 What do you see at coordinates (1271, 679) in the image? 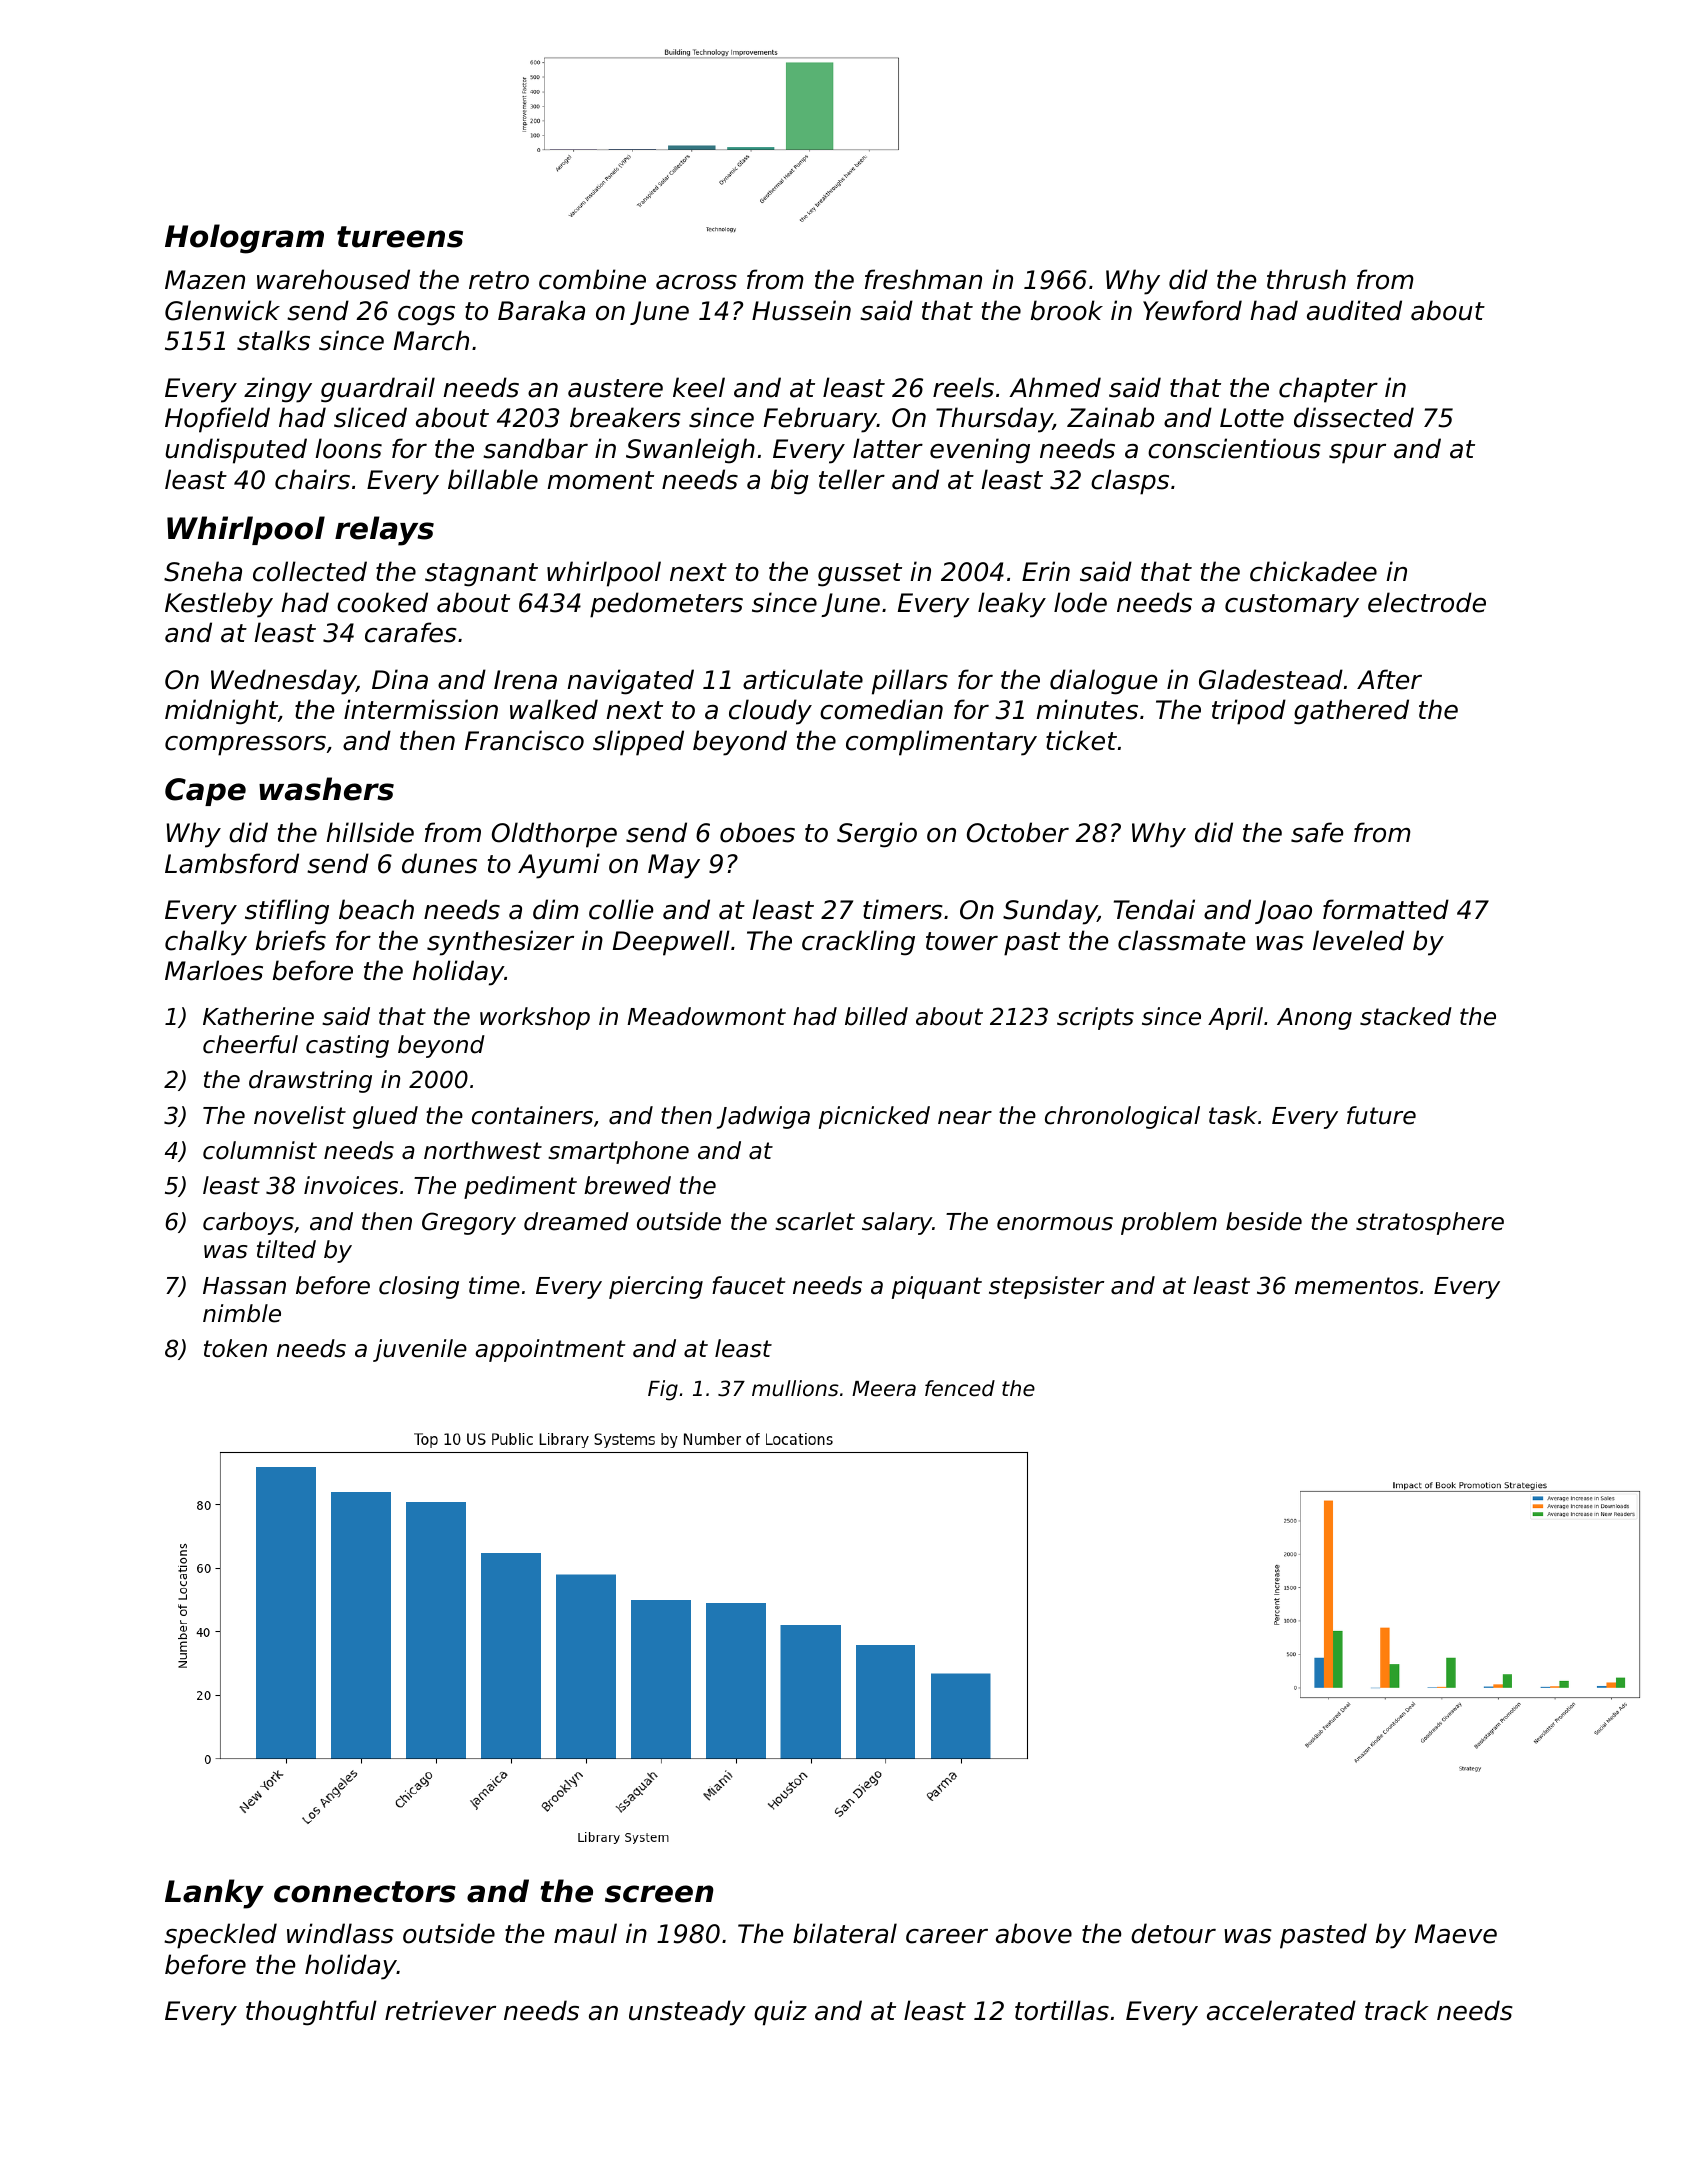
I see `Gladestead` at bounding box center [1271, 679].
